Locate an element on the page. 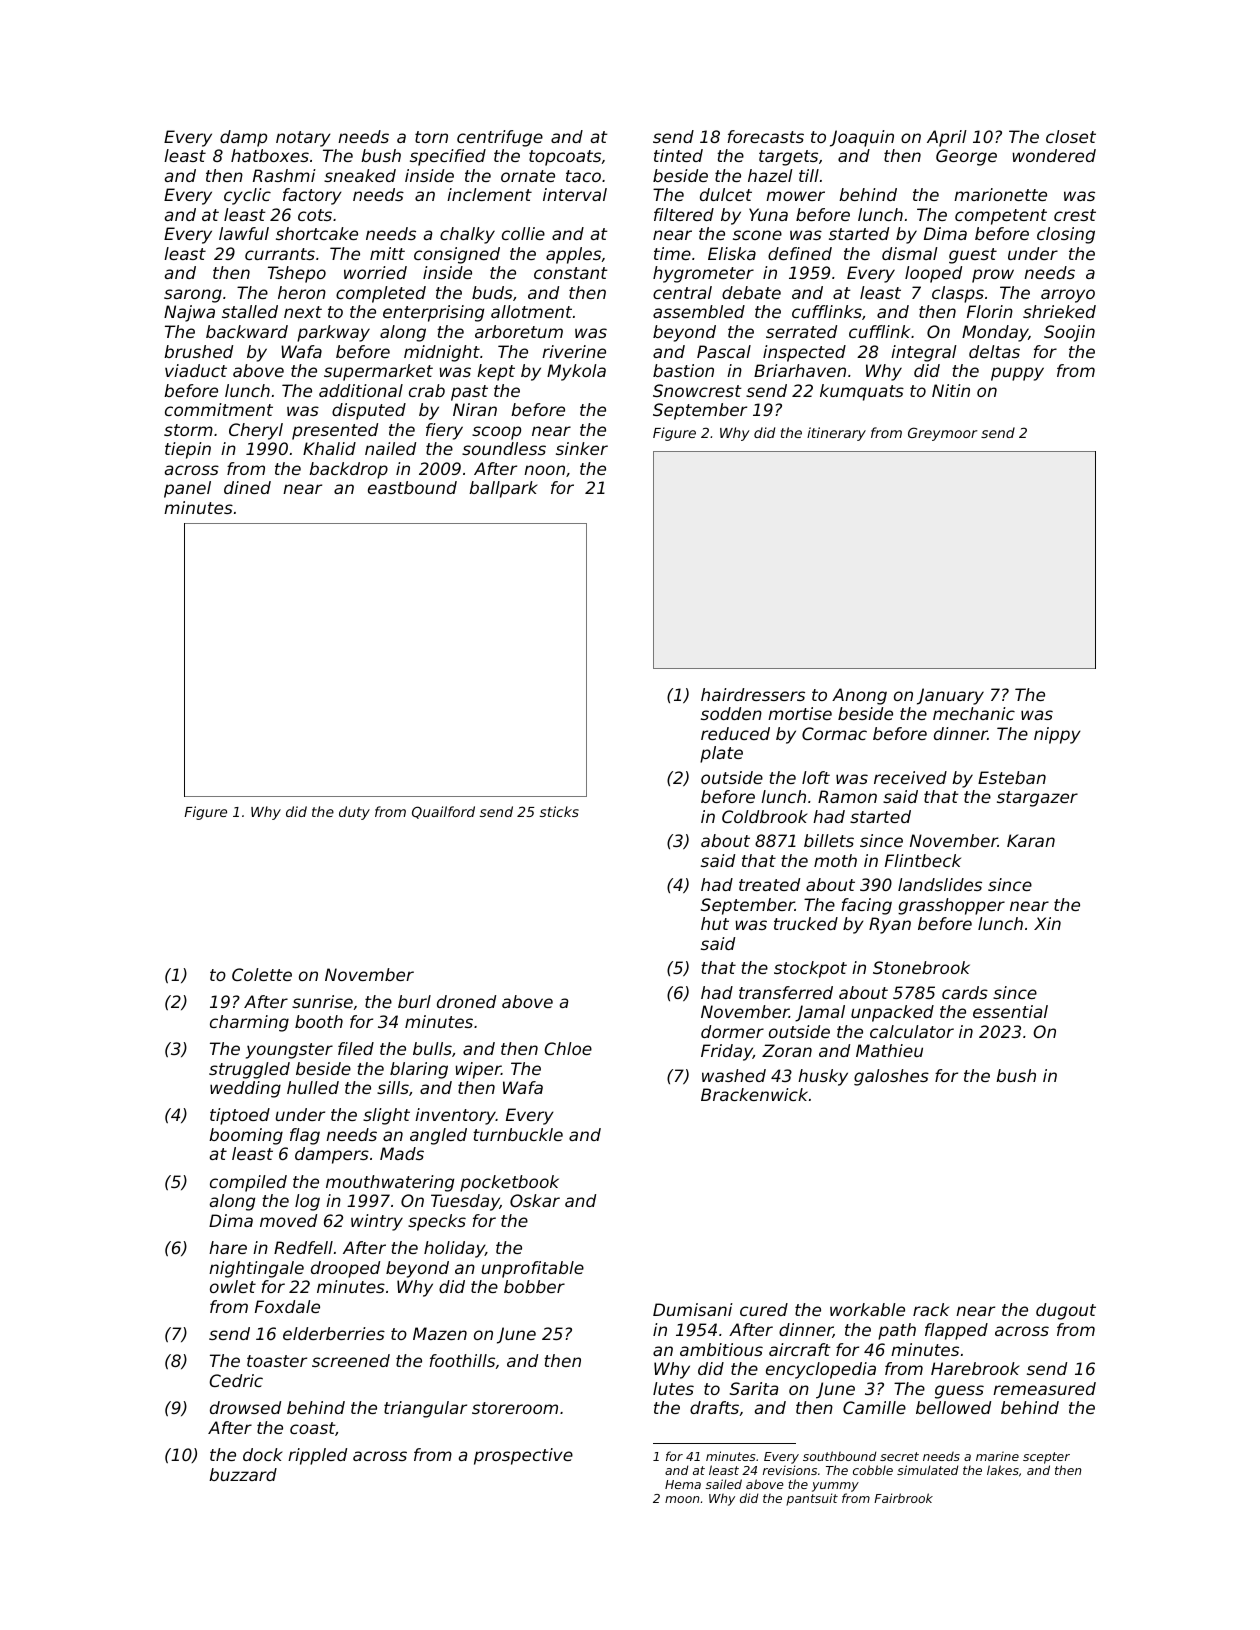  moved is located at coordinates (288, 1220).
